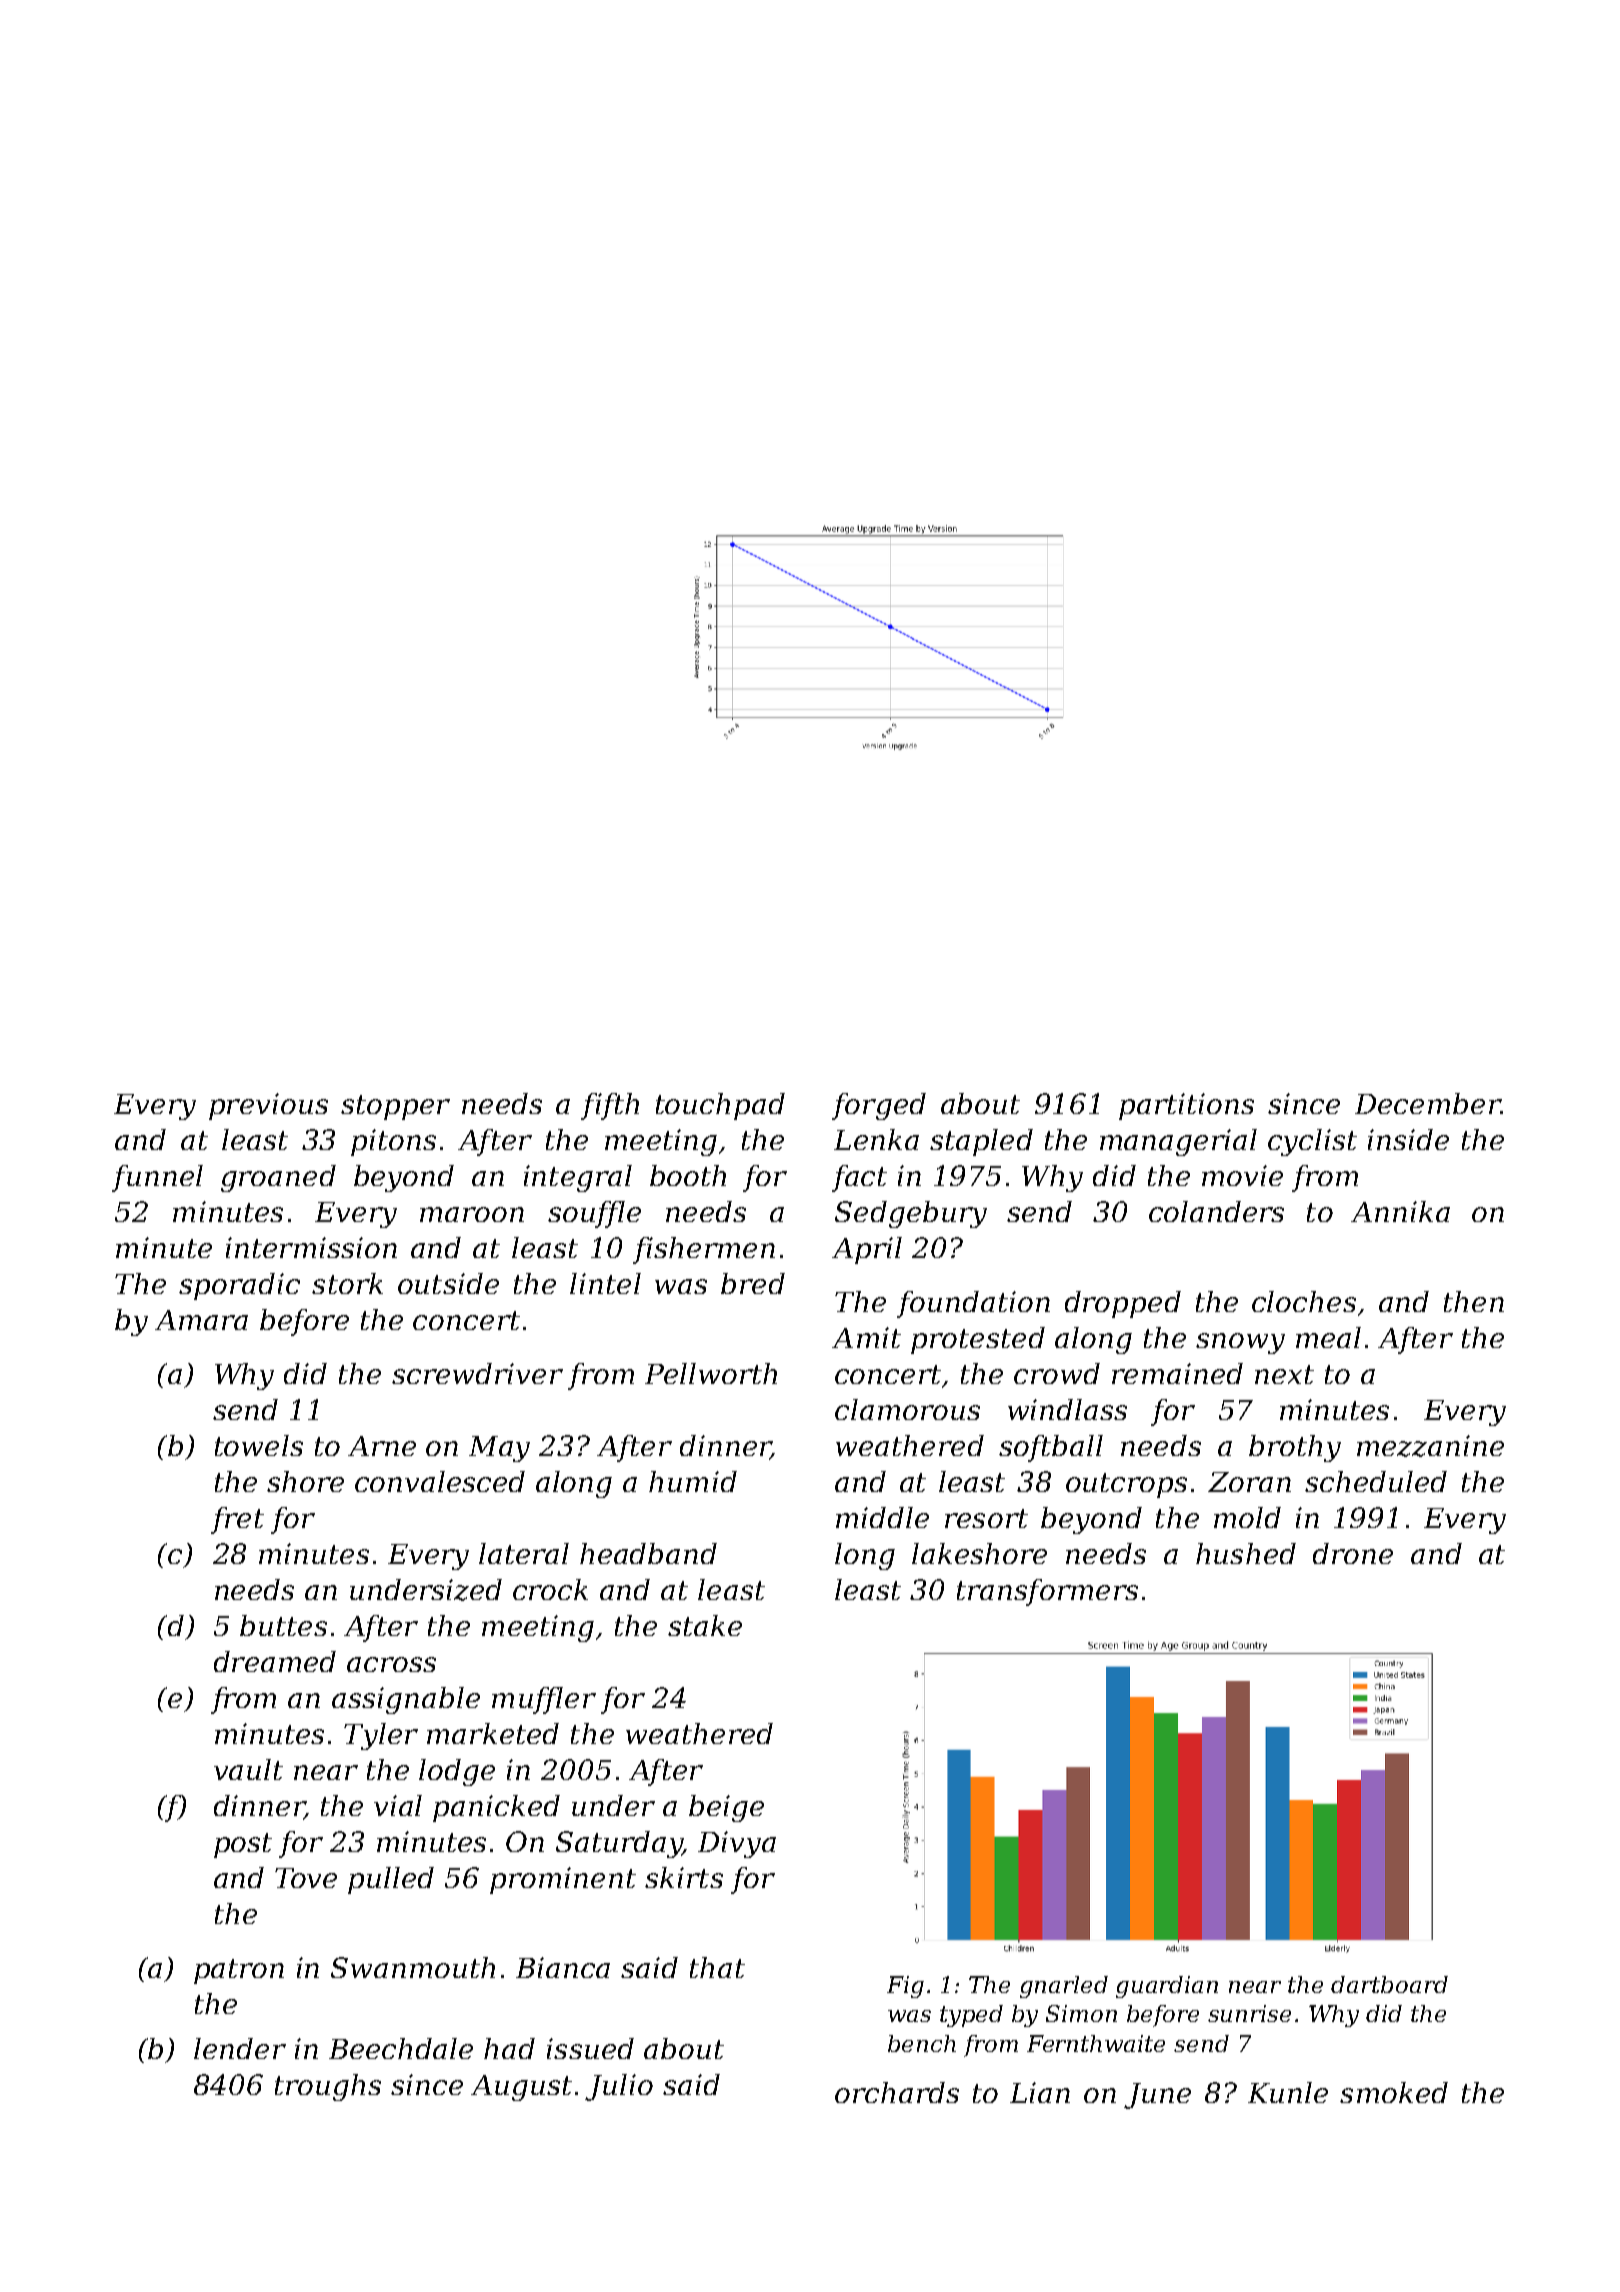  Describe the element at coordinates (705, 1625) in the screenshot. I see `stake` at that location.
